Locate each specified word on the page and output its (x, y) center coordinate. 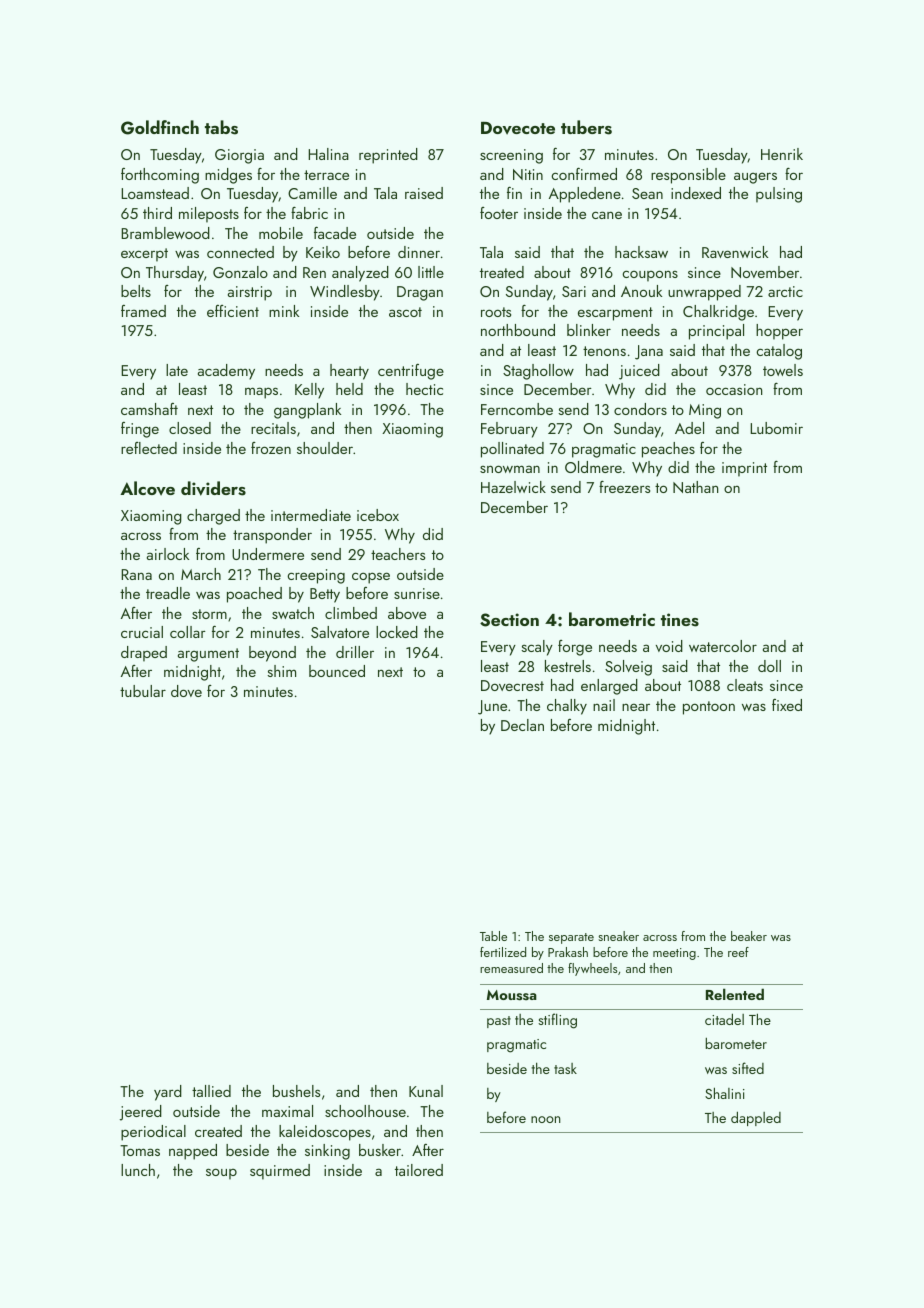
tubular (143, 691)
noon (546, 1119)
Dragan (420, 293)
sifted (748, 1068)
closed (190, 428)
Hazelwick (513, 487)
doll (769, 666)
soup (221, 1174)
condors (640, 409)
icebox (378, 515)
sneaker (618, 936)
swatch (293, 613)
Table (493, 936)
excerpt (144, 255)
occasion (734, 389)
